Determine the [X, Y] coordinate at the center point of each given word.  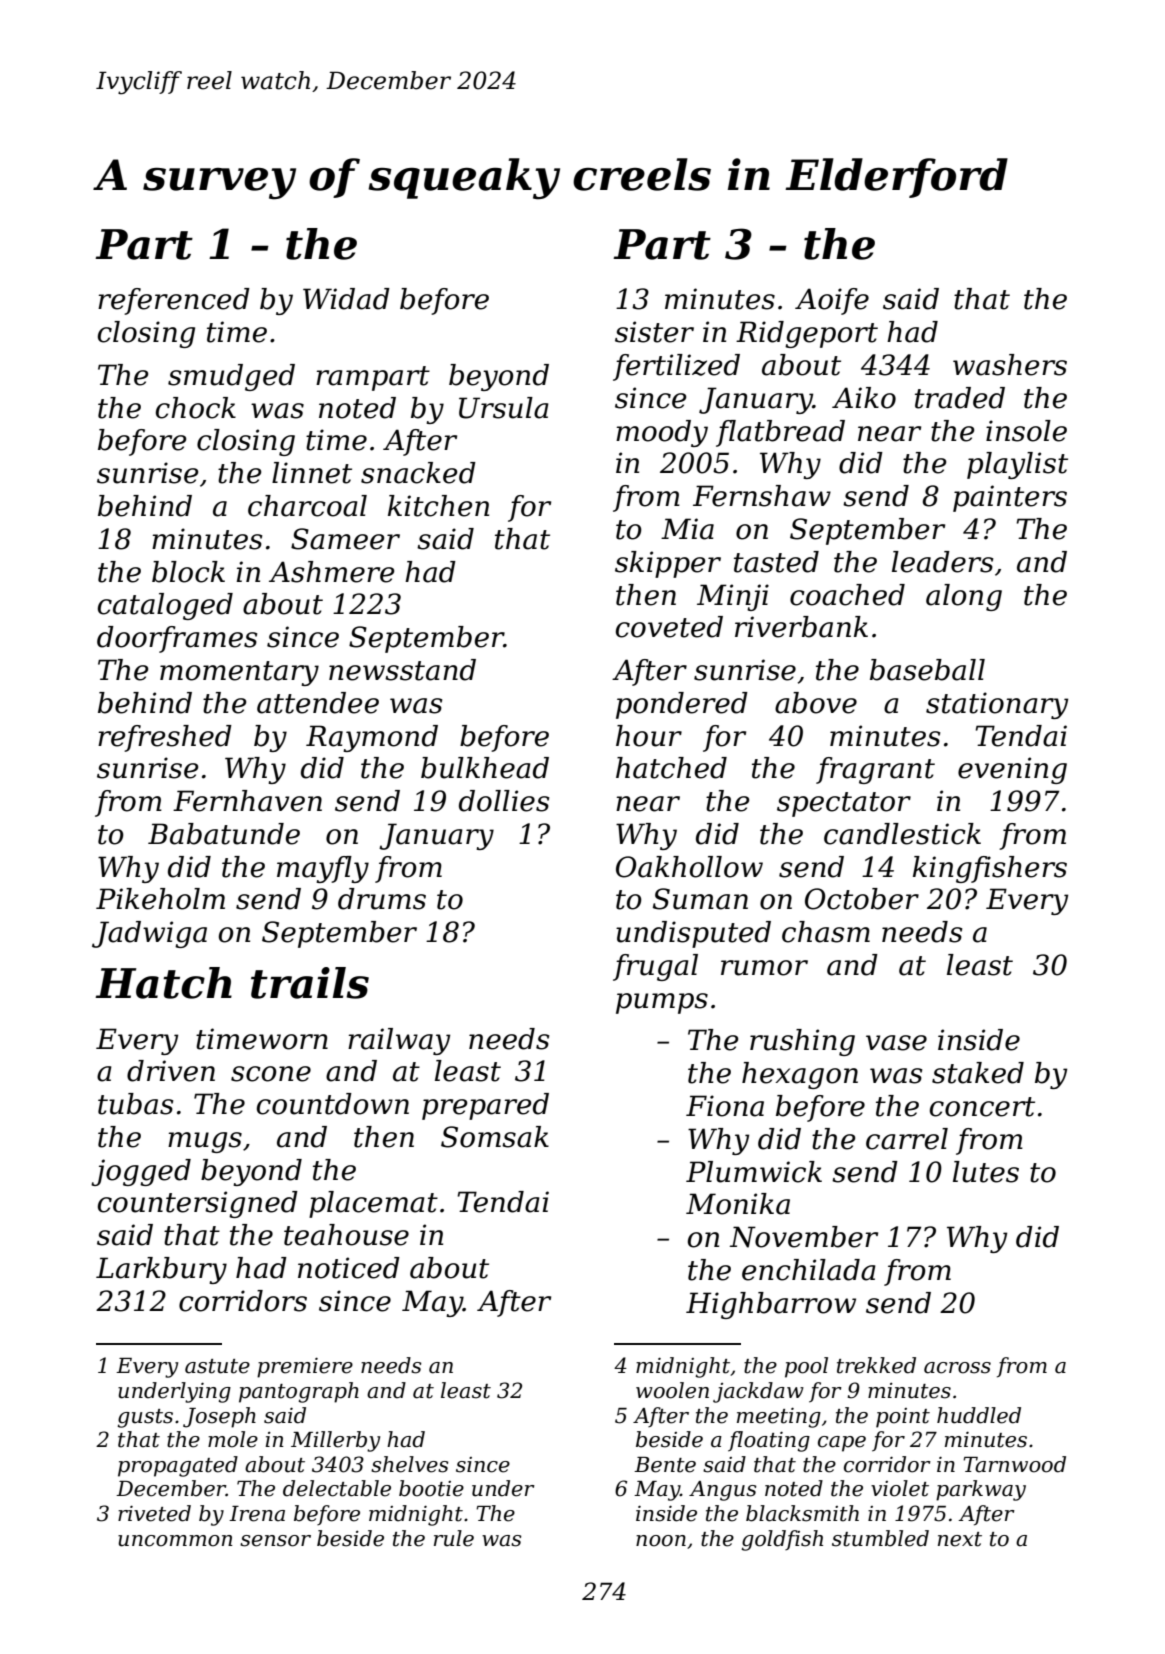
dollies [504, 801]
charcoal [307, 506]
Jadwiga [149, 934]
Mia [687, 529]
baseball [927, 670]
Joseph [219, 1417]
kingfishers [990, 869]
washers [1010, 365]
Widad [346, 299]
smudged [231, 377]
